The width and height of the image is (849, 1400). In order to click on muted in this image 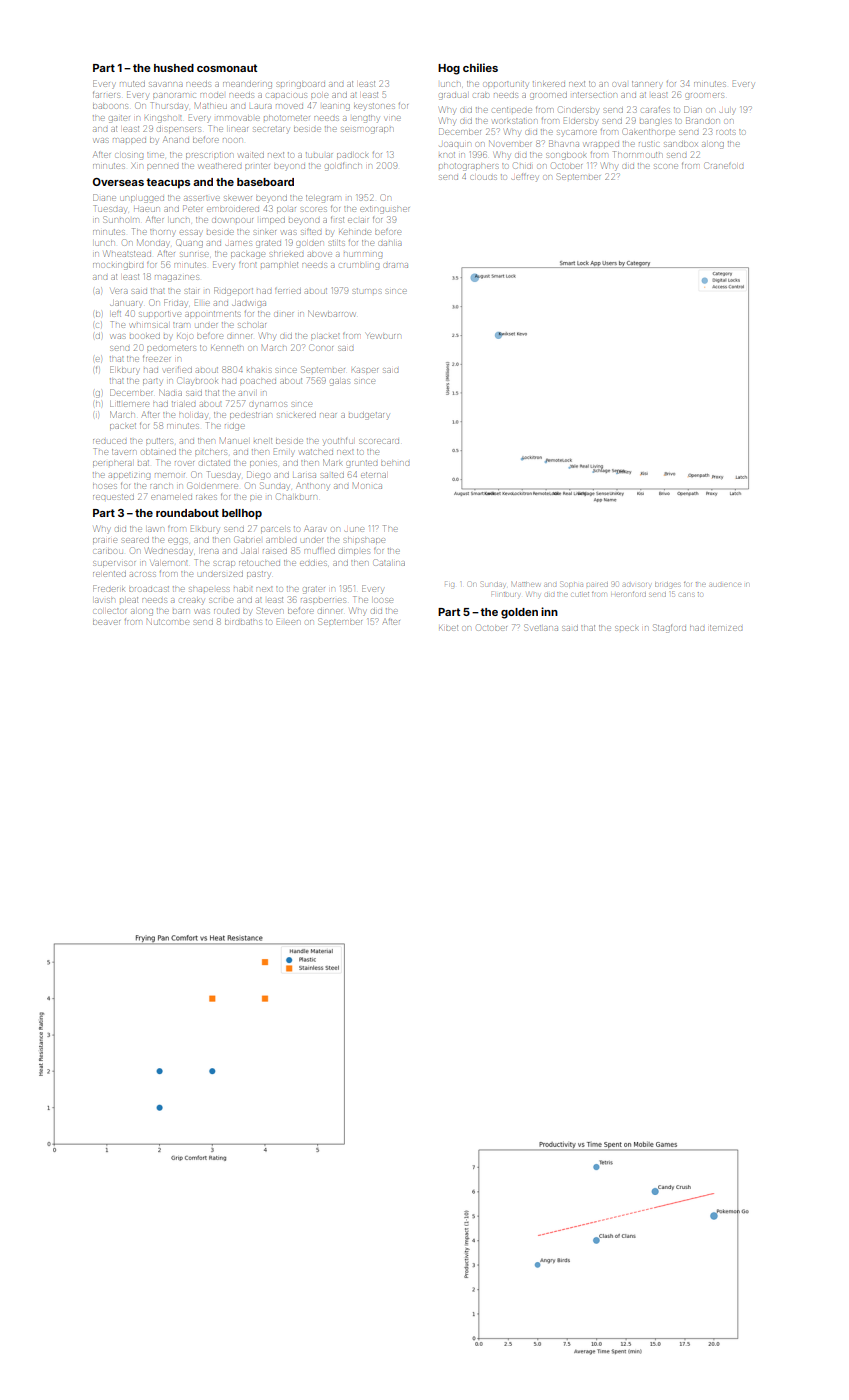, I will do `click(132, 84)`.
